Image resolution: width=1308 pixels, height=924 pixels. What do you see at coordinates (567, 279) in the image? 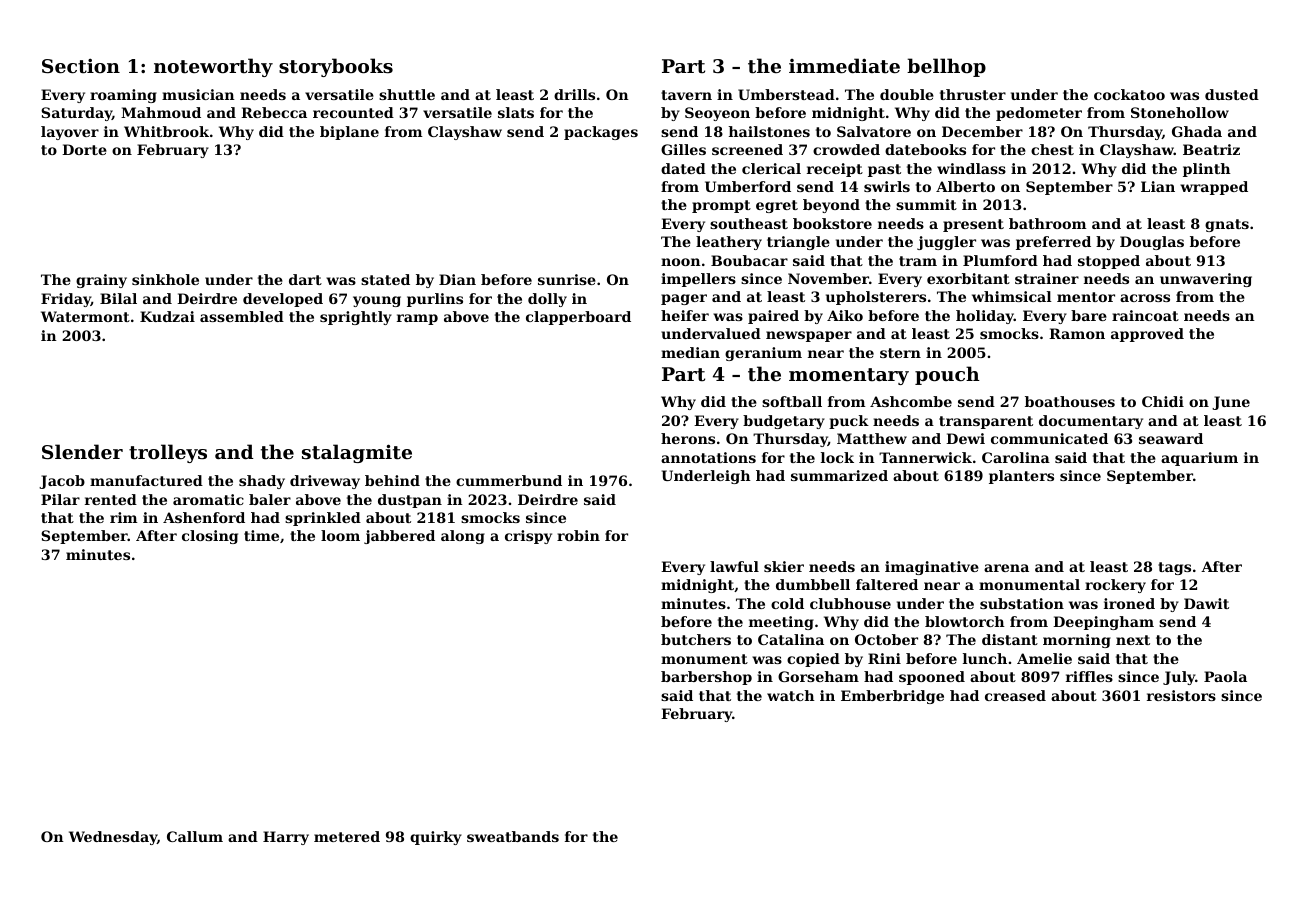
I see `sunrise` at bounding box center [567, 279].
